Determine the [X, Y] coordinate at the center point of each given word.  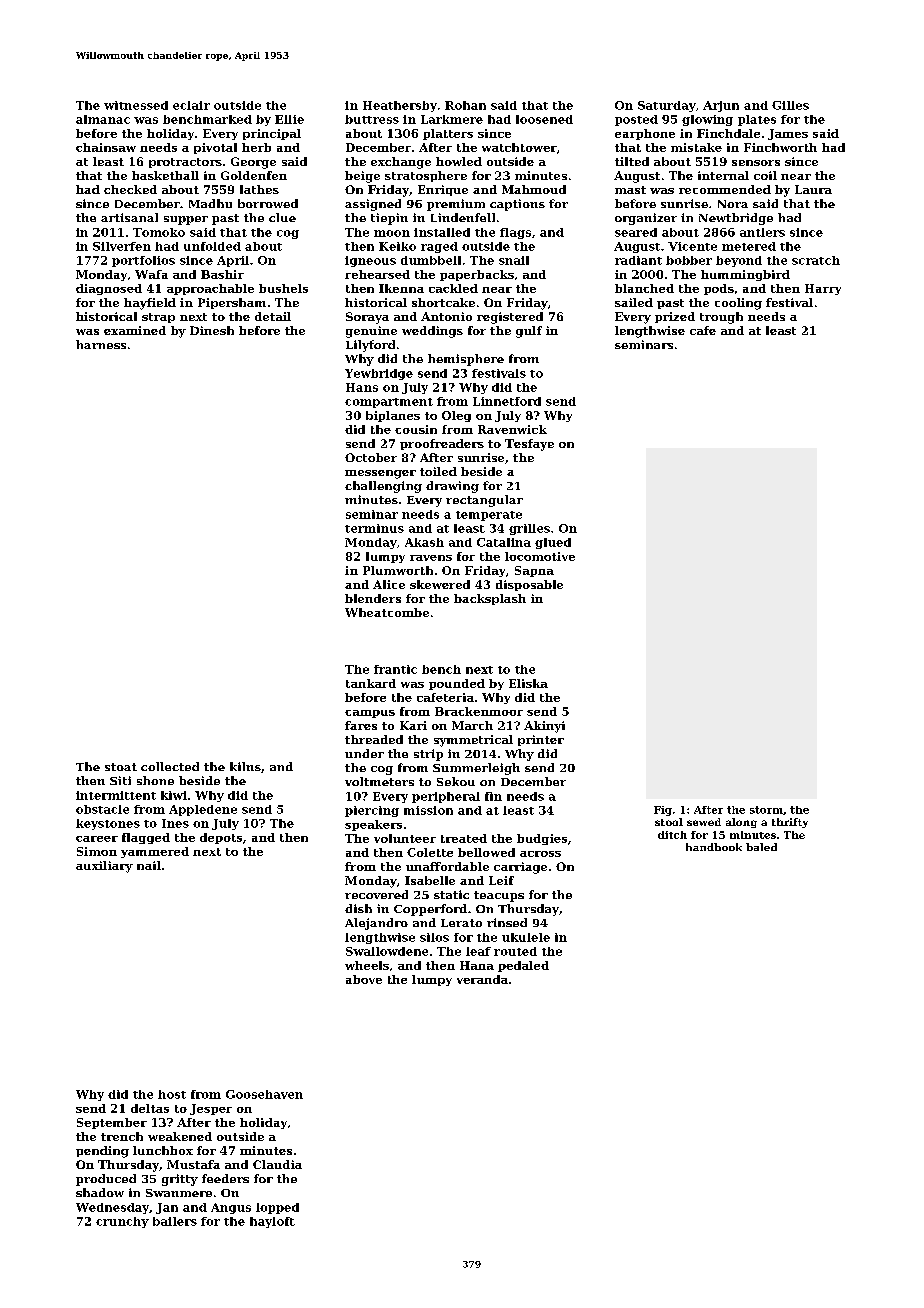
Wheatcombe [387, 612]
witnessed [136, 105]
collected [170, 766]
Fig [663, 811]
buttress [372, 119]
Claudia [277, 1164]
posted [636, 120]
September [112, 1123]
